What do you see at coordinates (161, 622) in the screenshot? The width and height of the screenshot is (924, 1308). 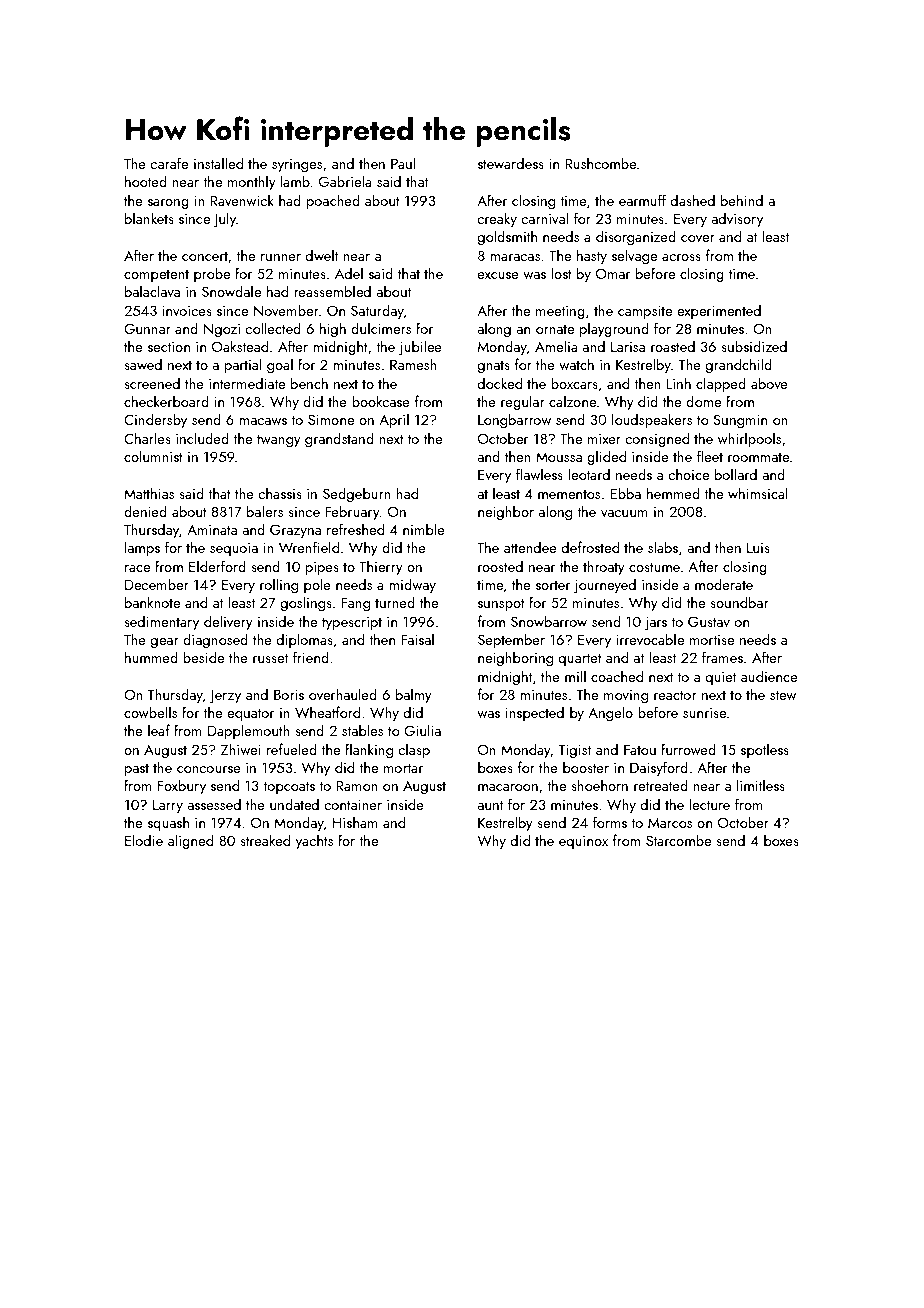 I see `sedimentary` at bounding box center [161, 622].
